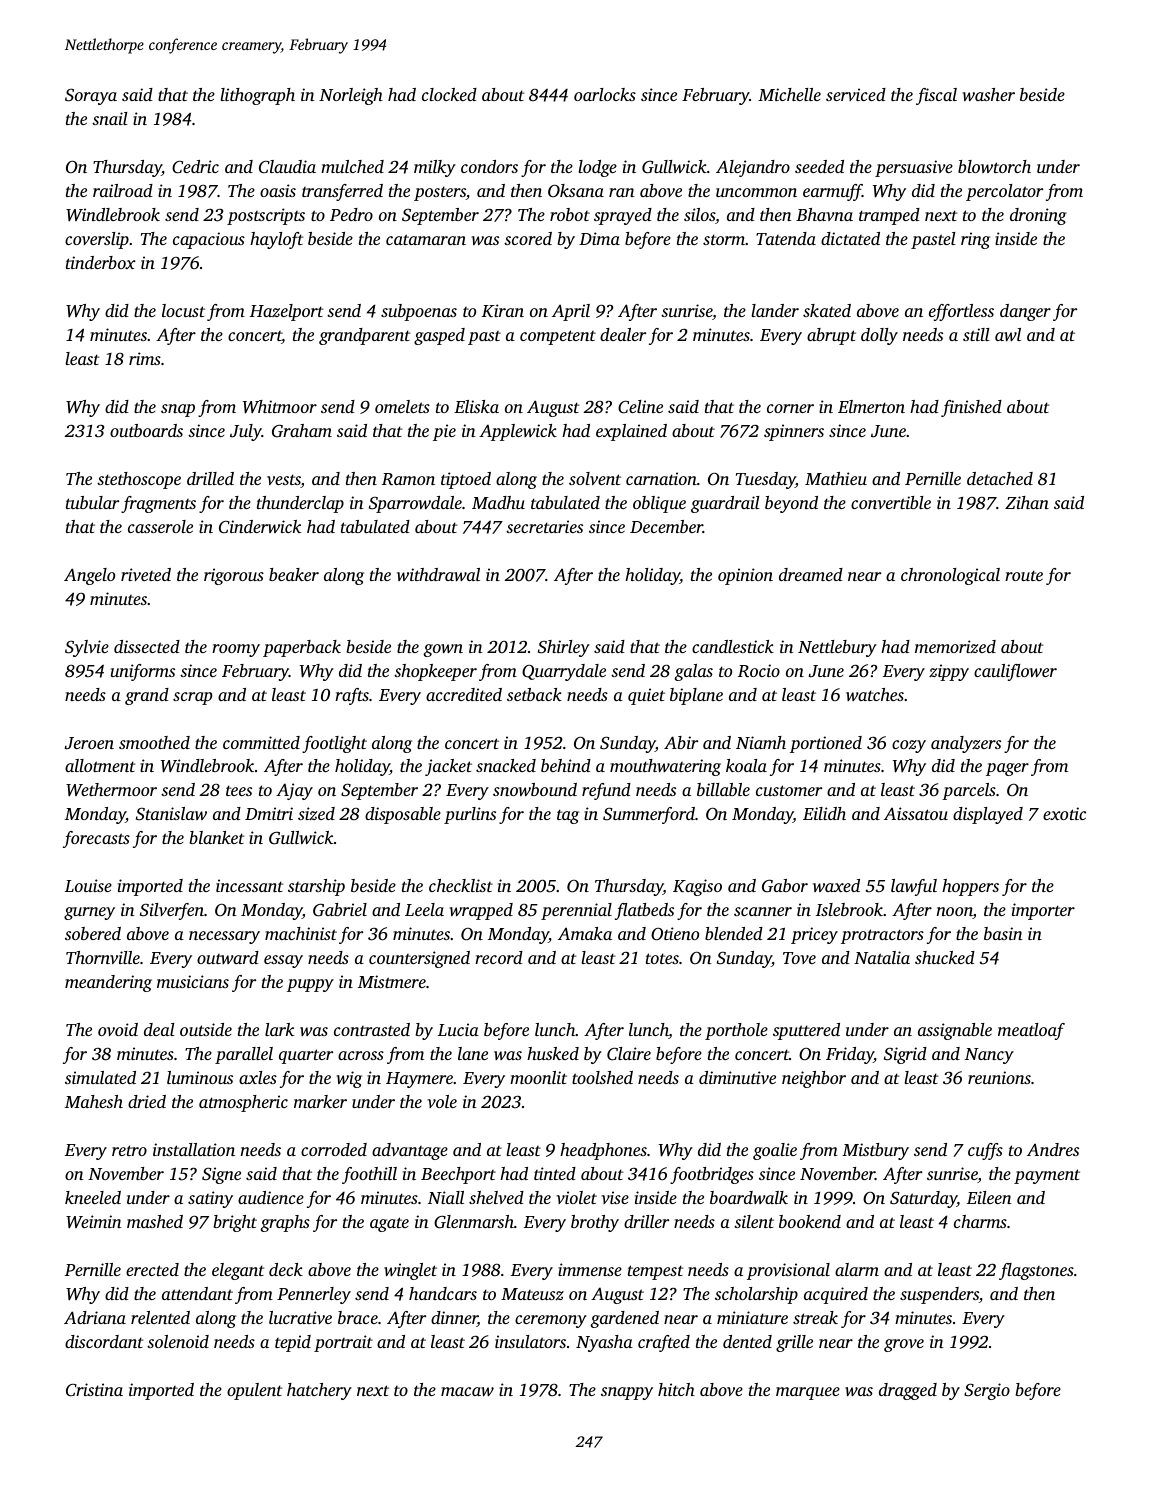  Describe the element at coordinates (1015, 672) in the screenshot. I see `cauliflower` at that location.
